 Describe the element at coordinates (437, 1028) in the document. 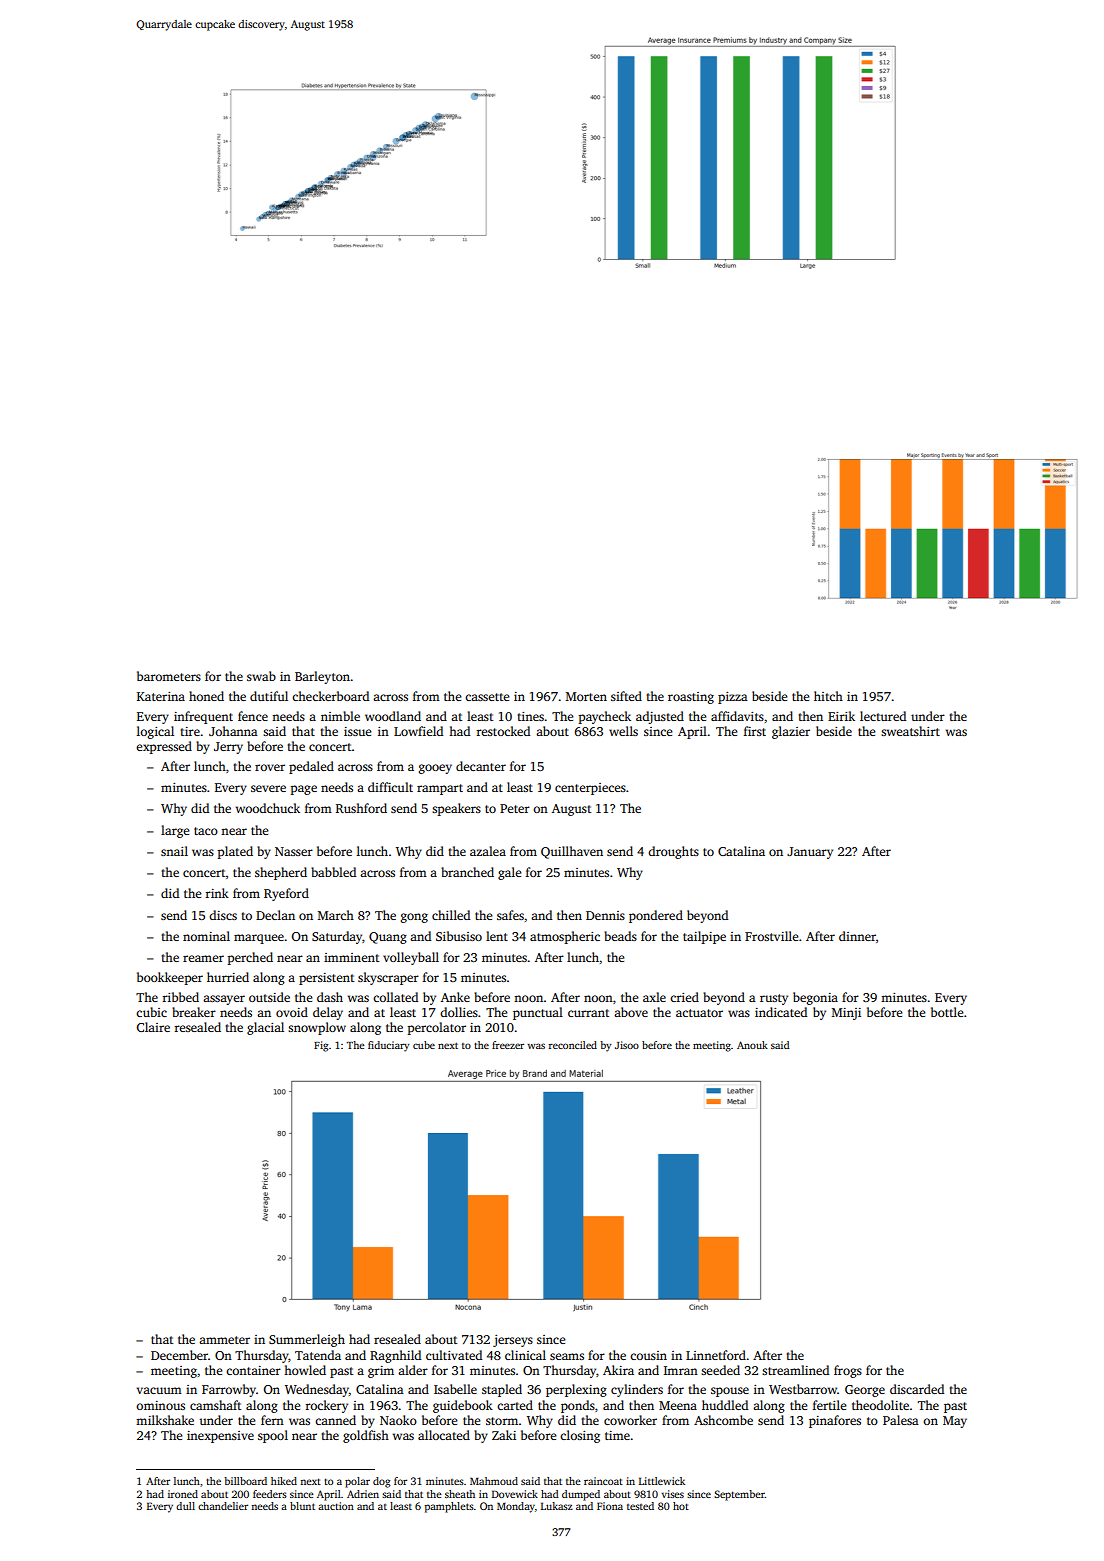

I see `percolator` at that location.
